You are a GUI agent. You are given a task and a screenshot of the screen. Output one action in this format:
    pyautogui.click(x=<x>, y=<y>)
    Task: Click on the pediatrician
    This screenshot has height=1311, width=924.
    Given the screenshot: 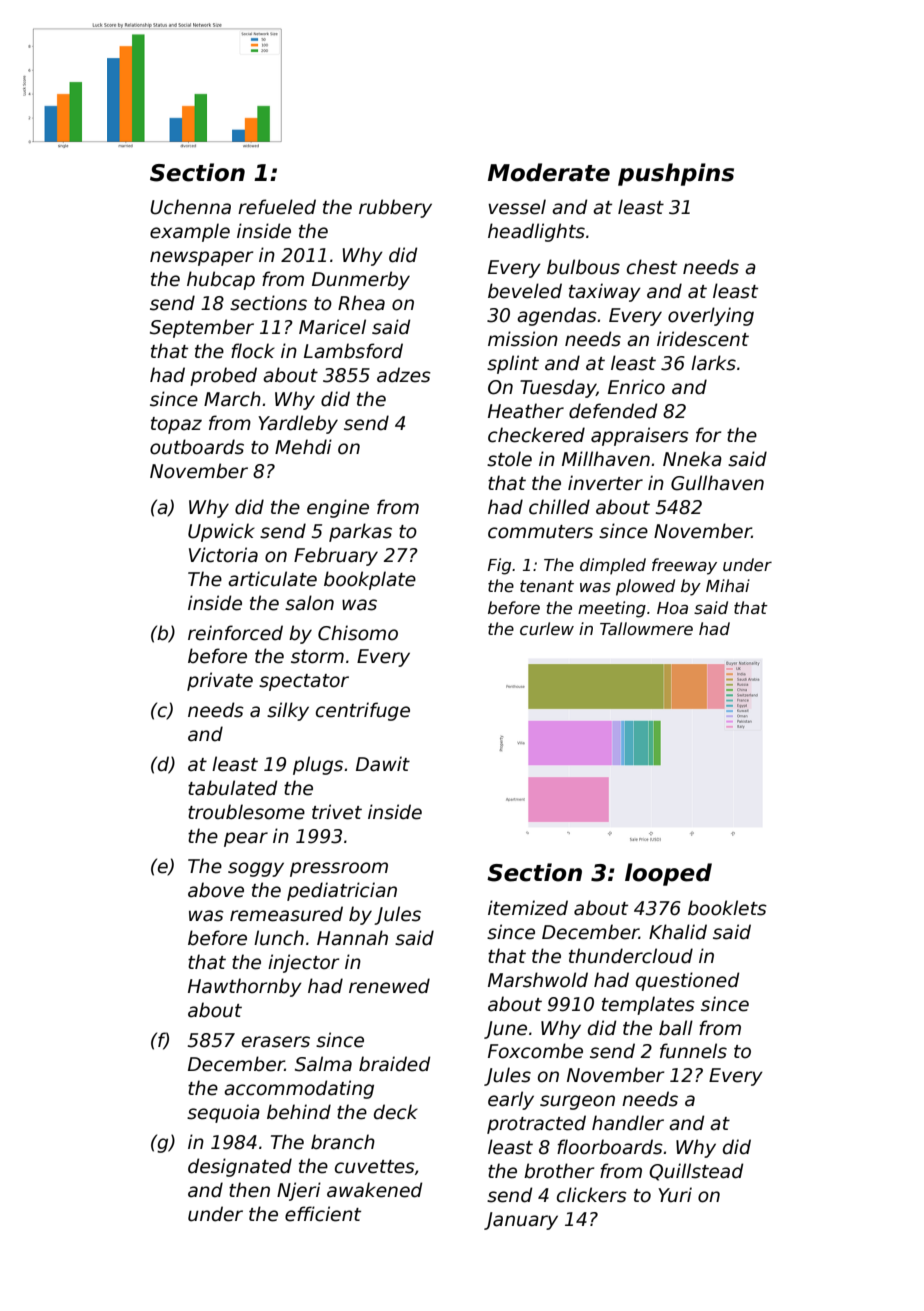 What is the action you would take?
    pyautogui.click(x=342, y=891)
